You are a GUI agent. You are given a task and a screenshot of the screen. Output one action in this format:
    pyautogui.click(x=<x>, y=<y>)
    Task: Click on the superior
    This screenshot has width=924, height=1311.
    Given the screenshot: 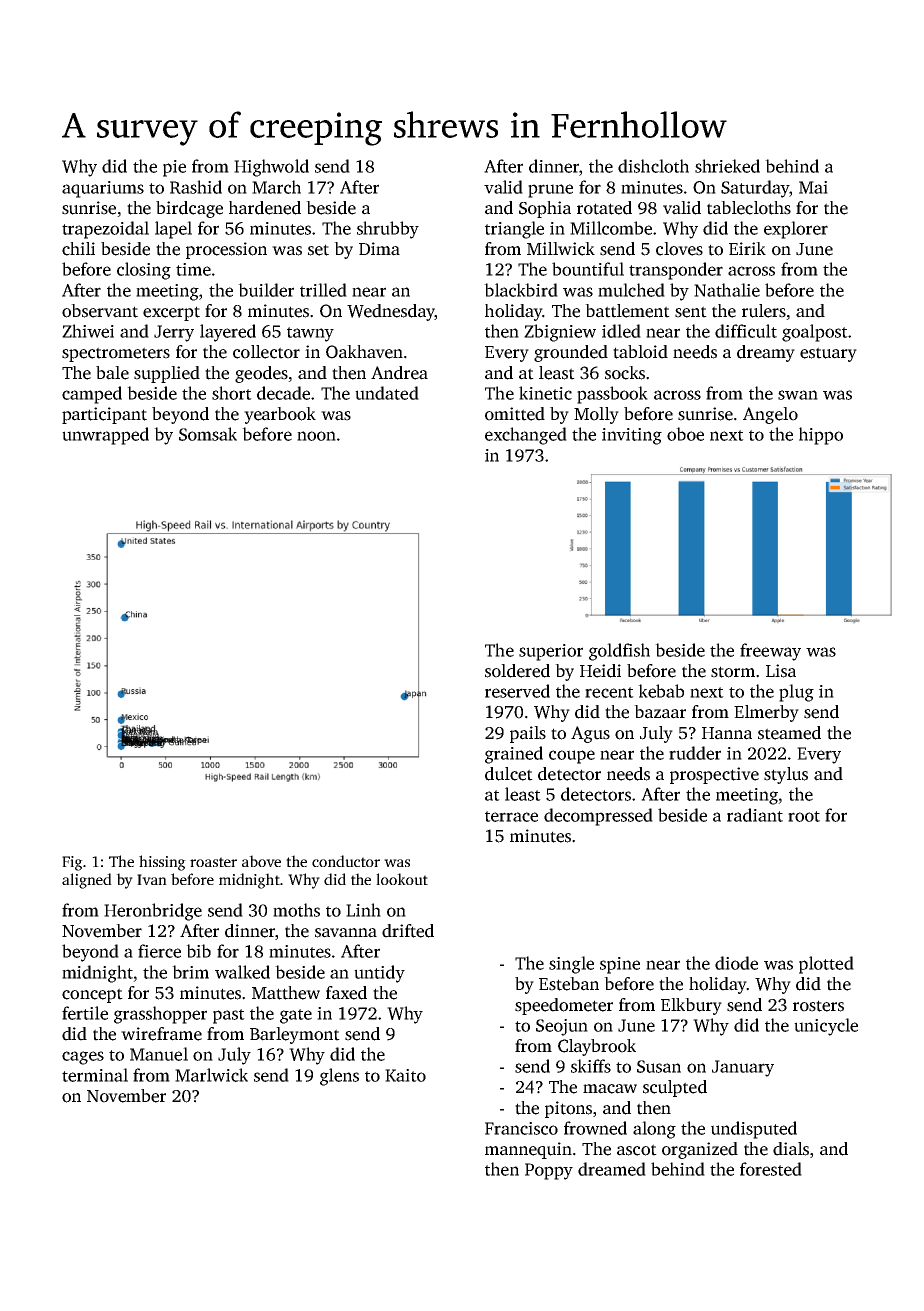 What is the action you would take?
    pyautogui.click(x=551, y=652)
